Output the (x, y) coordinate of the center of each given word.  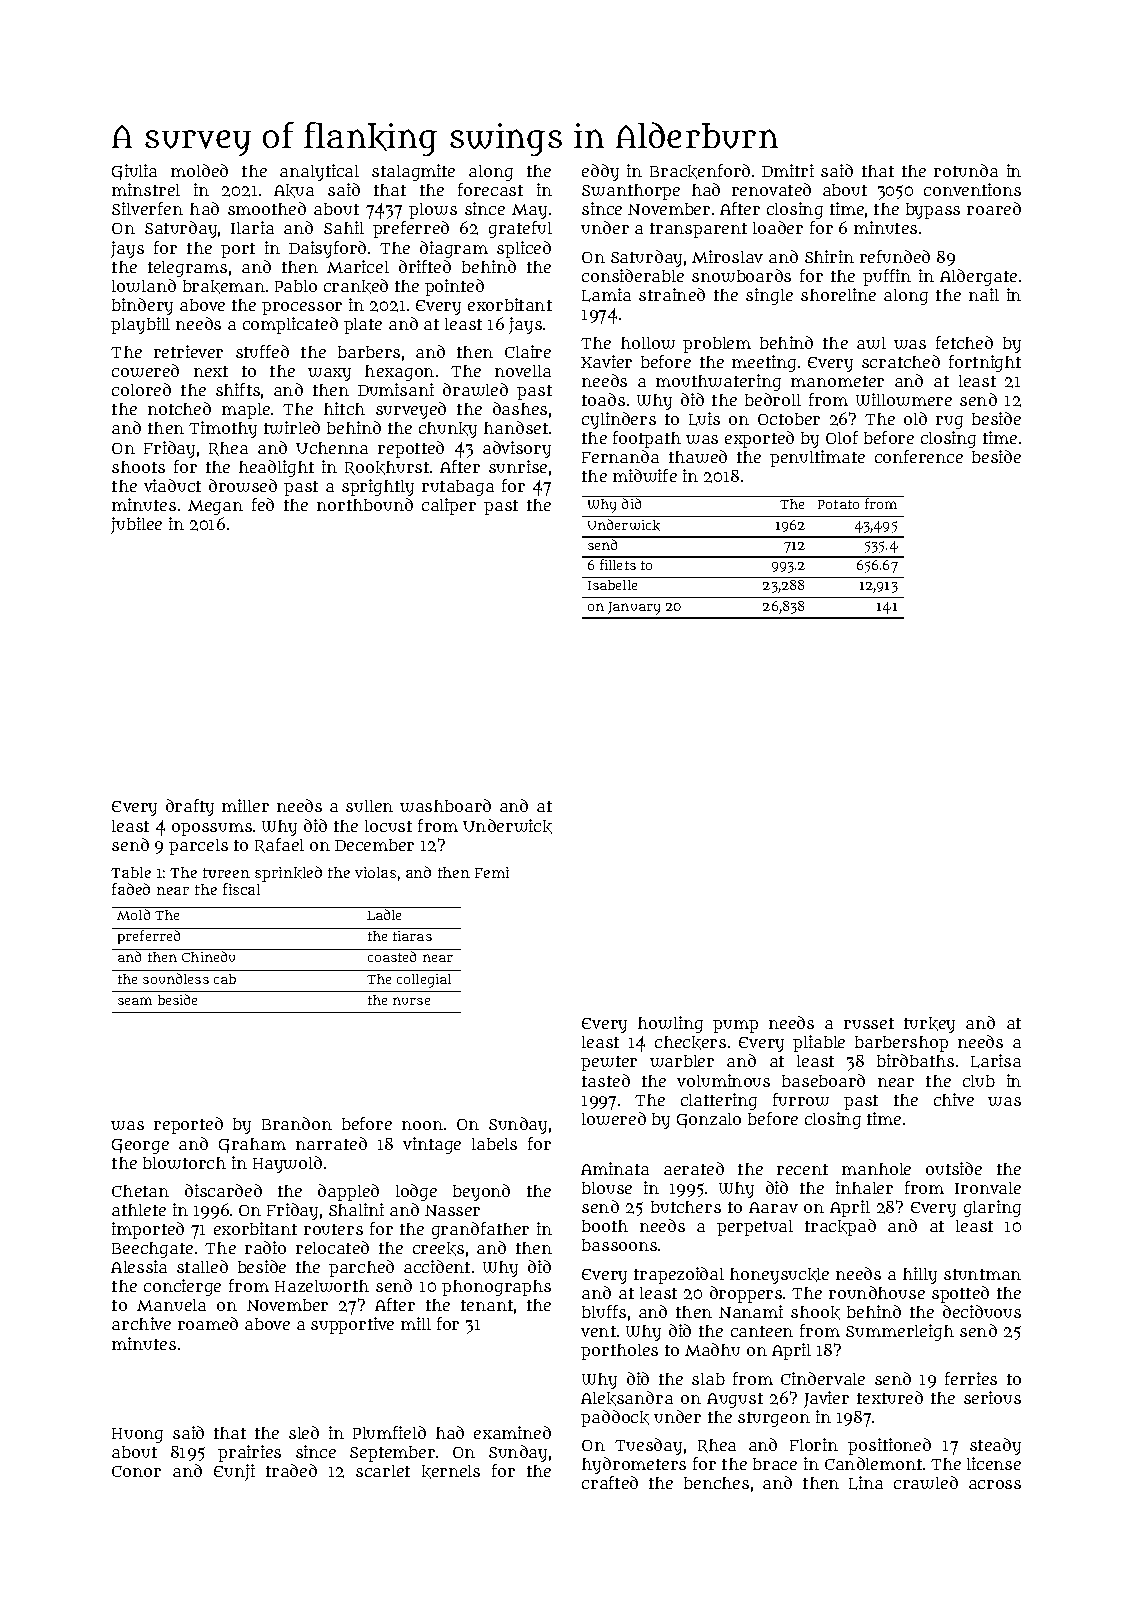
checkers (690, 1043)
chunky (448, 430)
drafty (190, 807)
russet (869, 1023)
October (789, 419)
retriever (188, 351)
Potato (838, 504)
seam (135, 1001)
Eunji (234, 1472)
